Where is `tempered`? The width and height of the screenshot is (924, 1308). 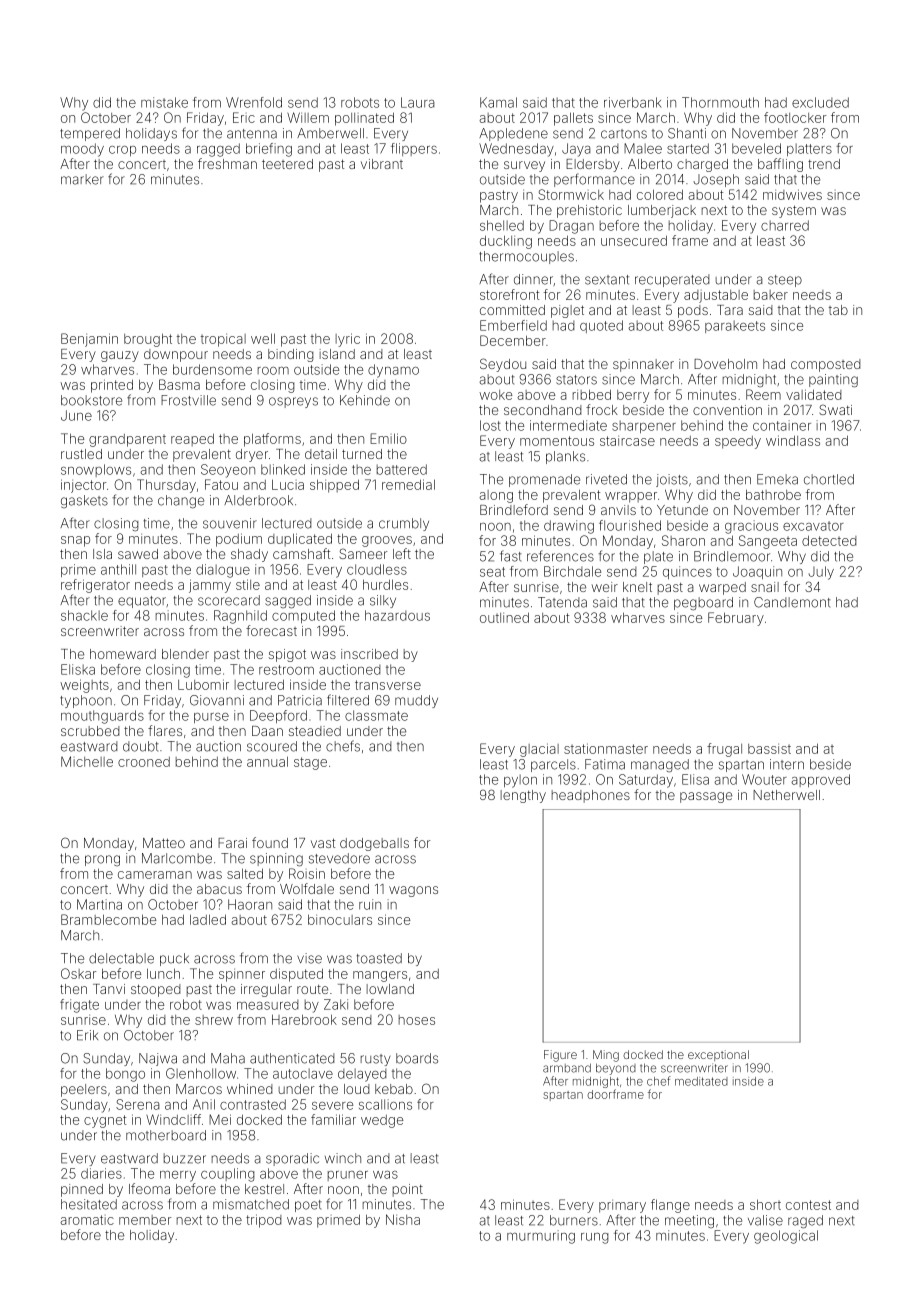 tempered is located at coordinates (90, 134).
